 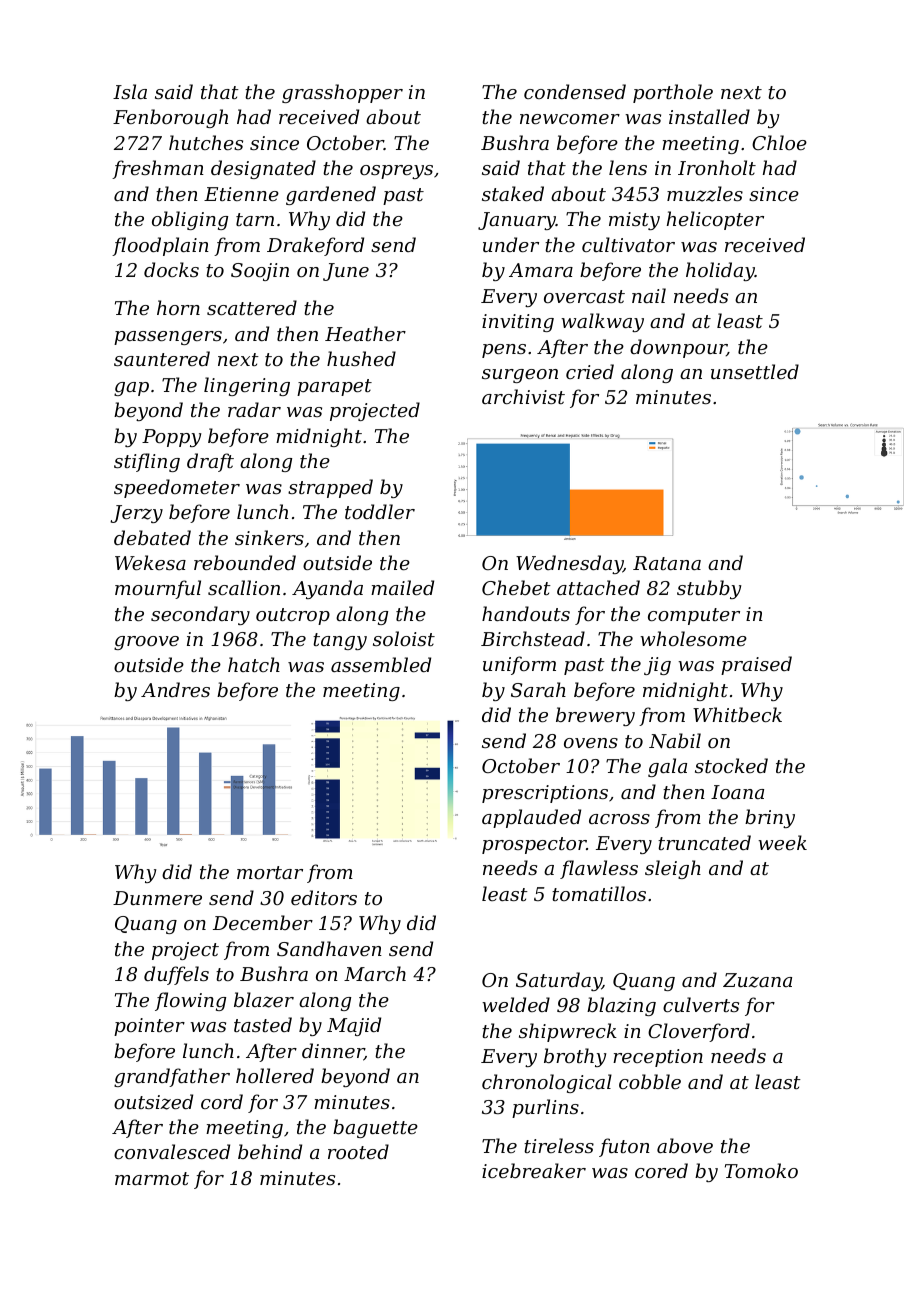 What do you see at coordinates (761, 1170) in the document?
I see `Tomoko` at bounding box center [761, 1170].
